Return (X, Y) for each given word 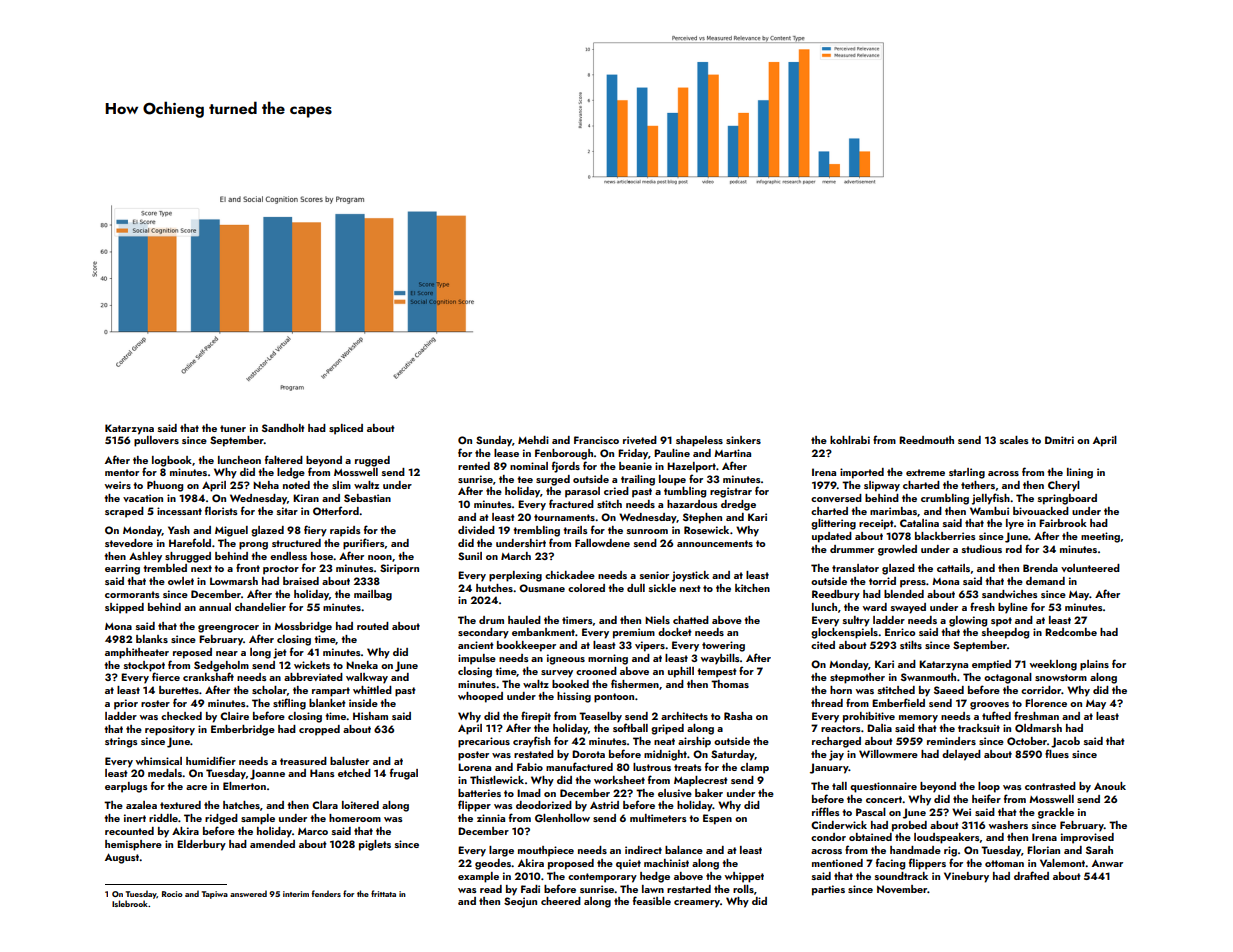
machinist (666, 863)
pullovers (156, 441)
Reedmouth (926, 440)
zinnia (491, 818)
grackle (1056, 813)
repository (170, 730)
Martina (732, 453)
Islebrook (130, 903)
